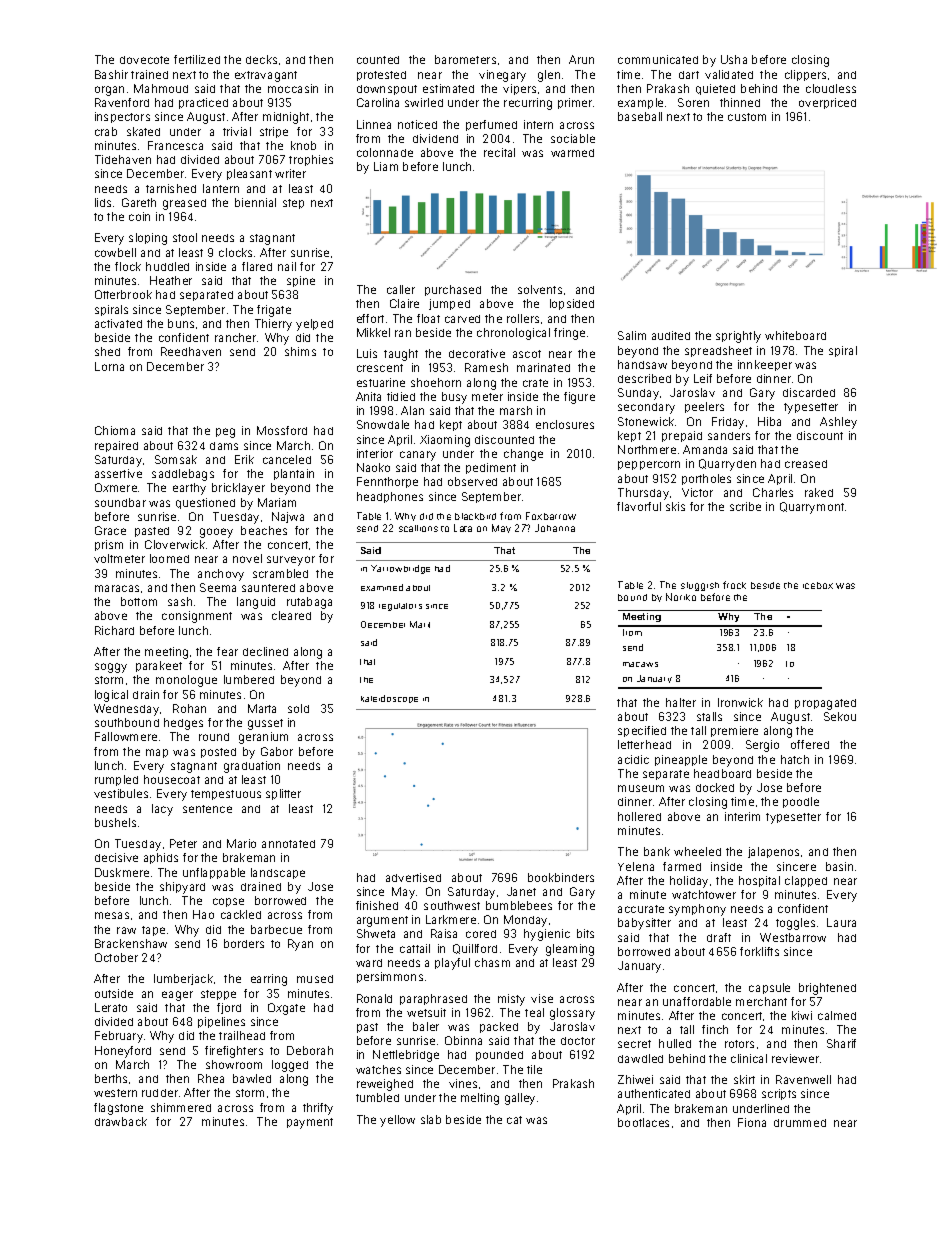 Image resolution: width=952 pixels, height=1233 pixels. Describe the element at coordinates (378, 1069) in the page. I see `watches` at that location.
